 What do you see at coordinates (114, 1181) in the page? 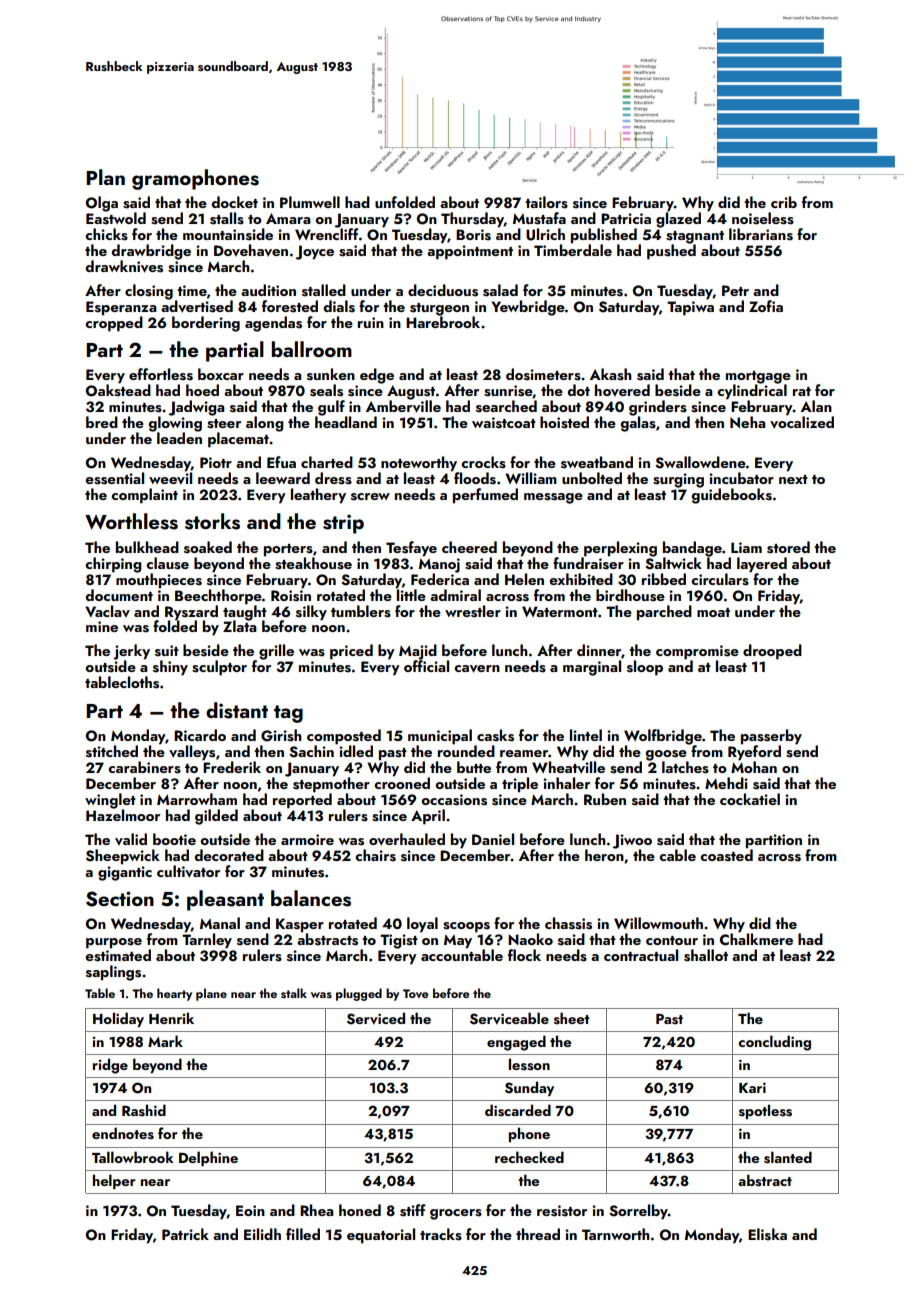
I see `helper` at bounding box center [114, 1181].
